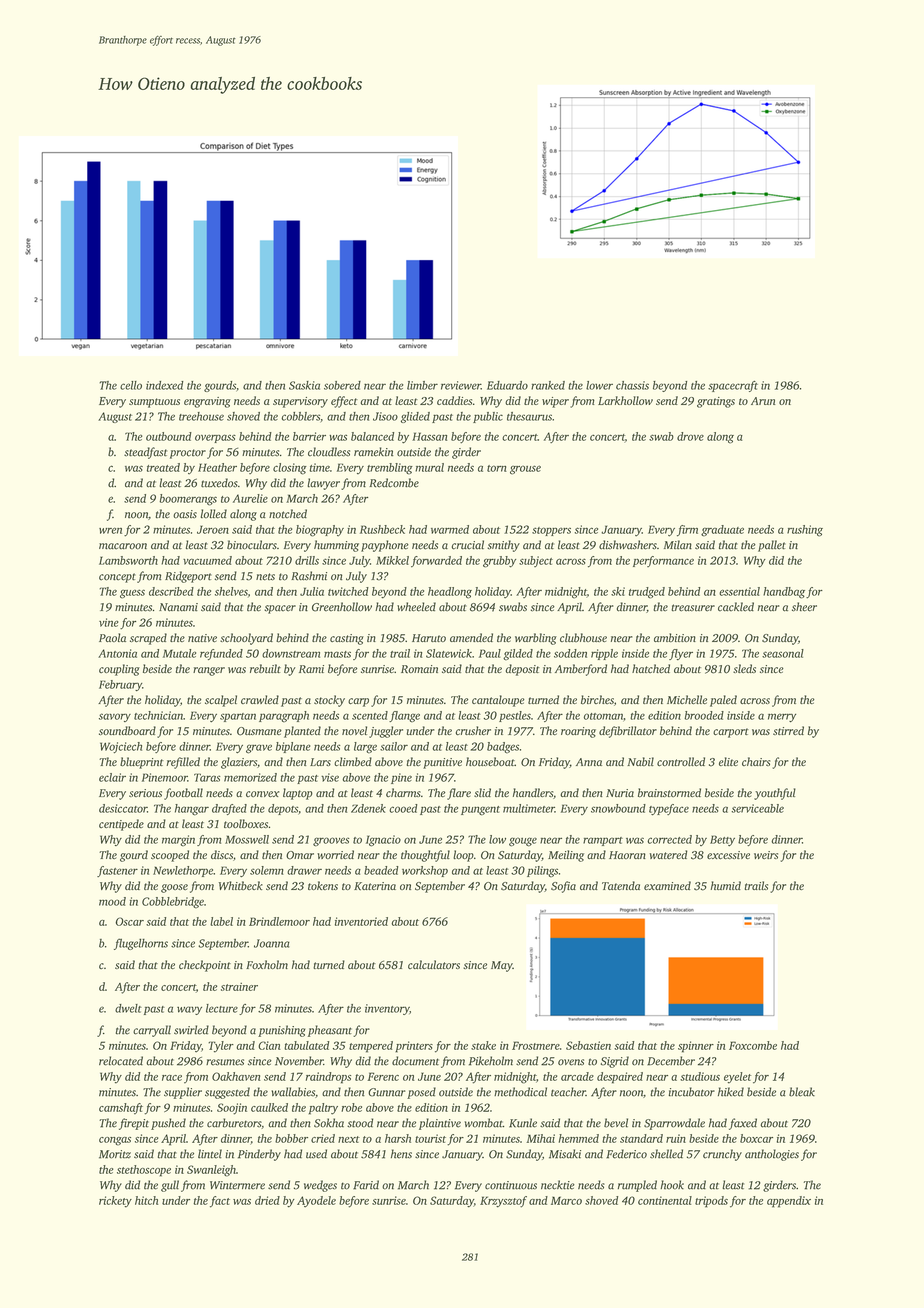  I want to click on necktie, so click(558, 1185).
